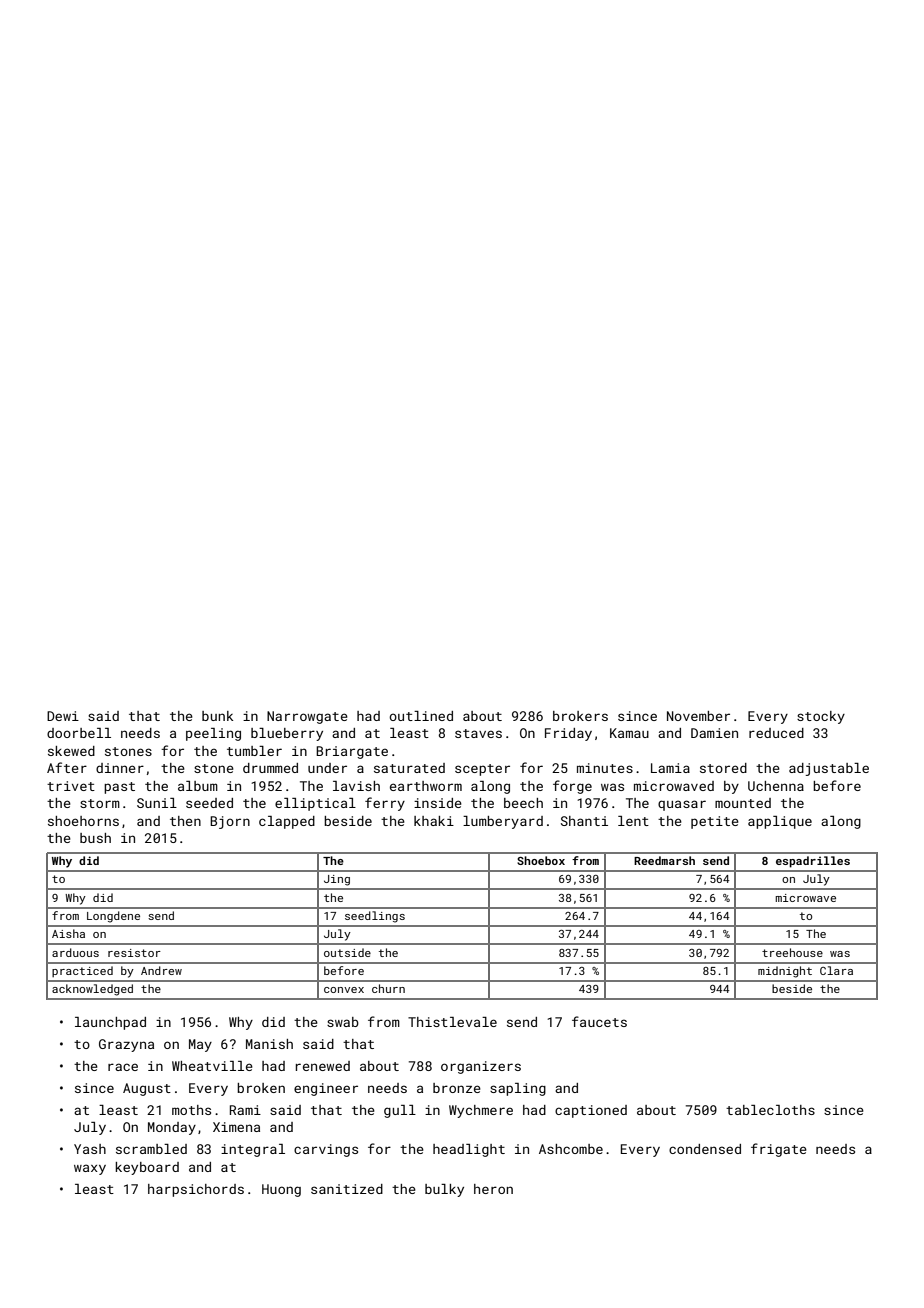 The width and height of the screenshot is (924, 1308). Describe the element at coordinates (493, 1189) in the screenshot. I see `heron` at that location.
